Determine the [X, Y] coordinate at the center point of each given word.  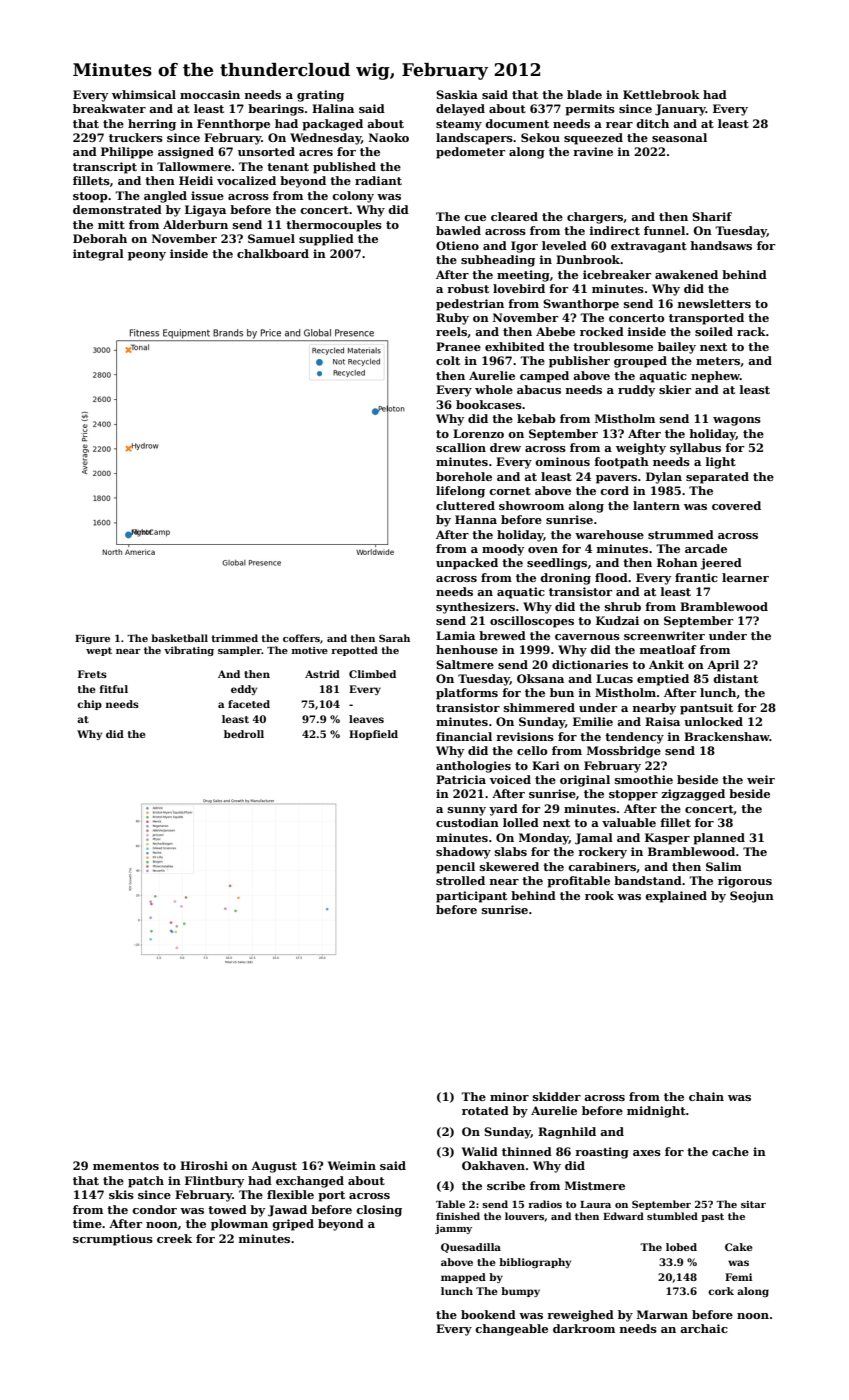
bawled [458, 230]
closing [379, 1211]
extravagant [649, 247]
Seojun [752, 897]
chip [89, 705]
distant [735, 678]
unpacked [467, 564]
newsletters [714, 303]
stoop [90, 197]
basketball [179, 638]
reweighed [580, 1316]
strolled [460, 880]
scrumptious [113, 1240]
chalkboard [273, 253]
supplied [326, 240]
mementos [126, 1166]
